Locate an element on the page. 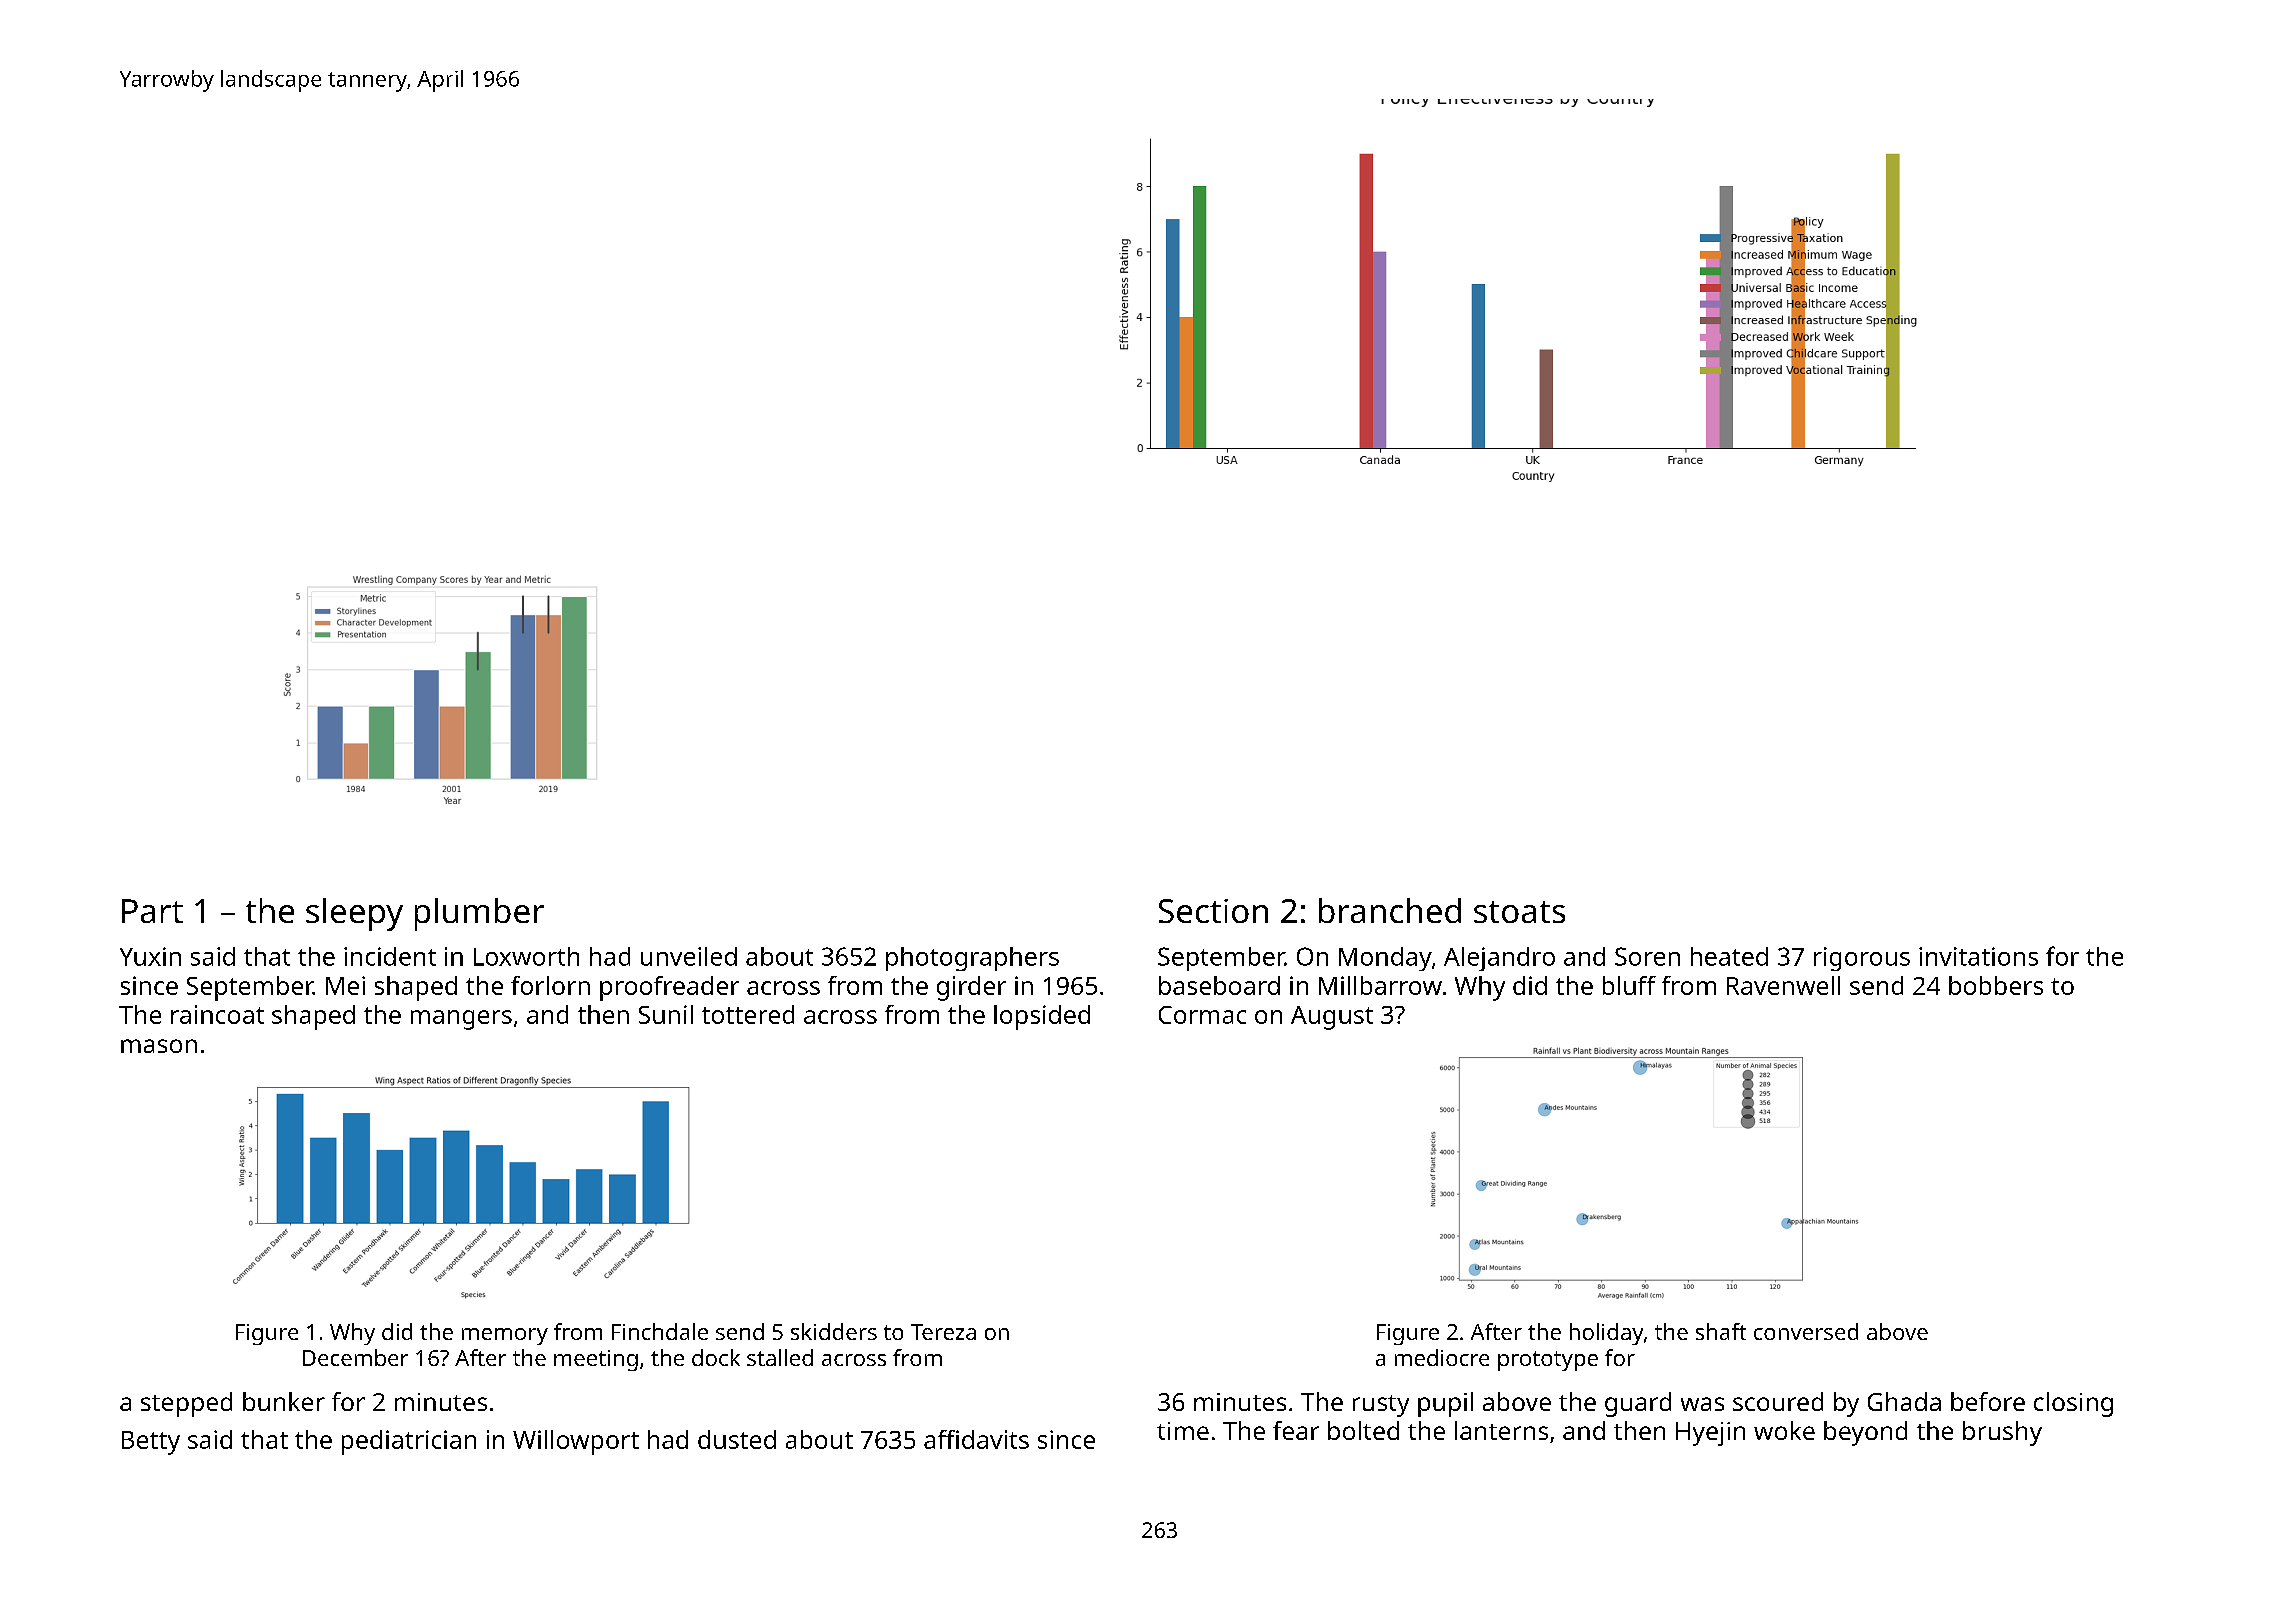 This image has width=2282, height=1614. Willowport is located at coordinates (576, 1442).
